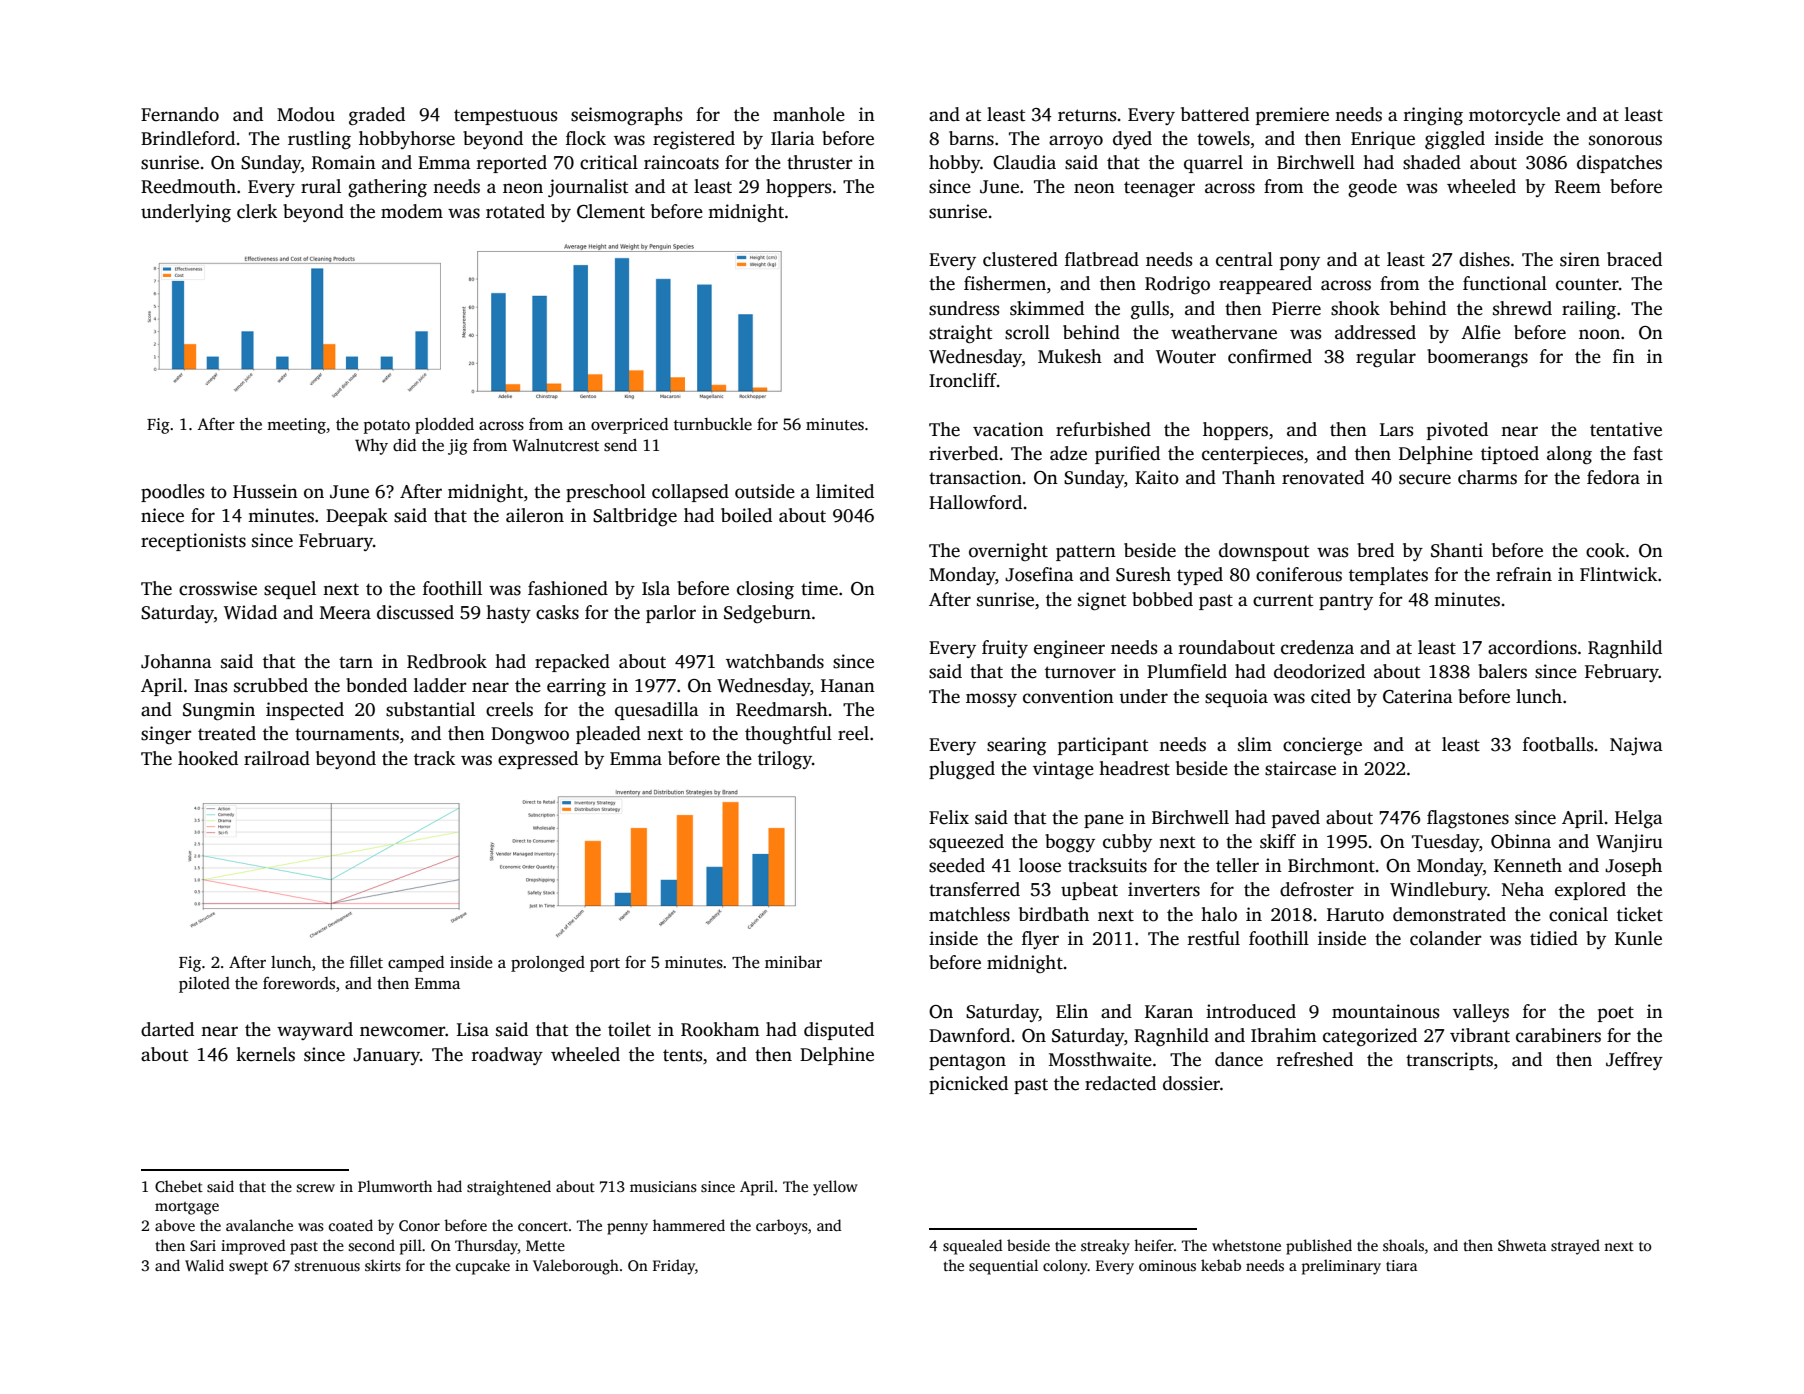 The width and height of the screenshot is (1804, 1394). Describe the element at coordinates (1613, 477) in the screenshot. I see `fedora` at that location.
